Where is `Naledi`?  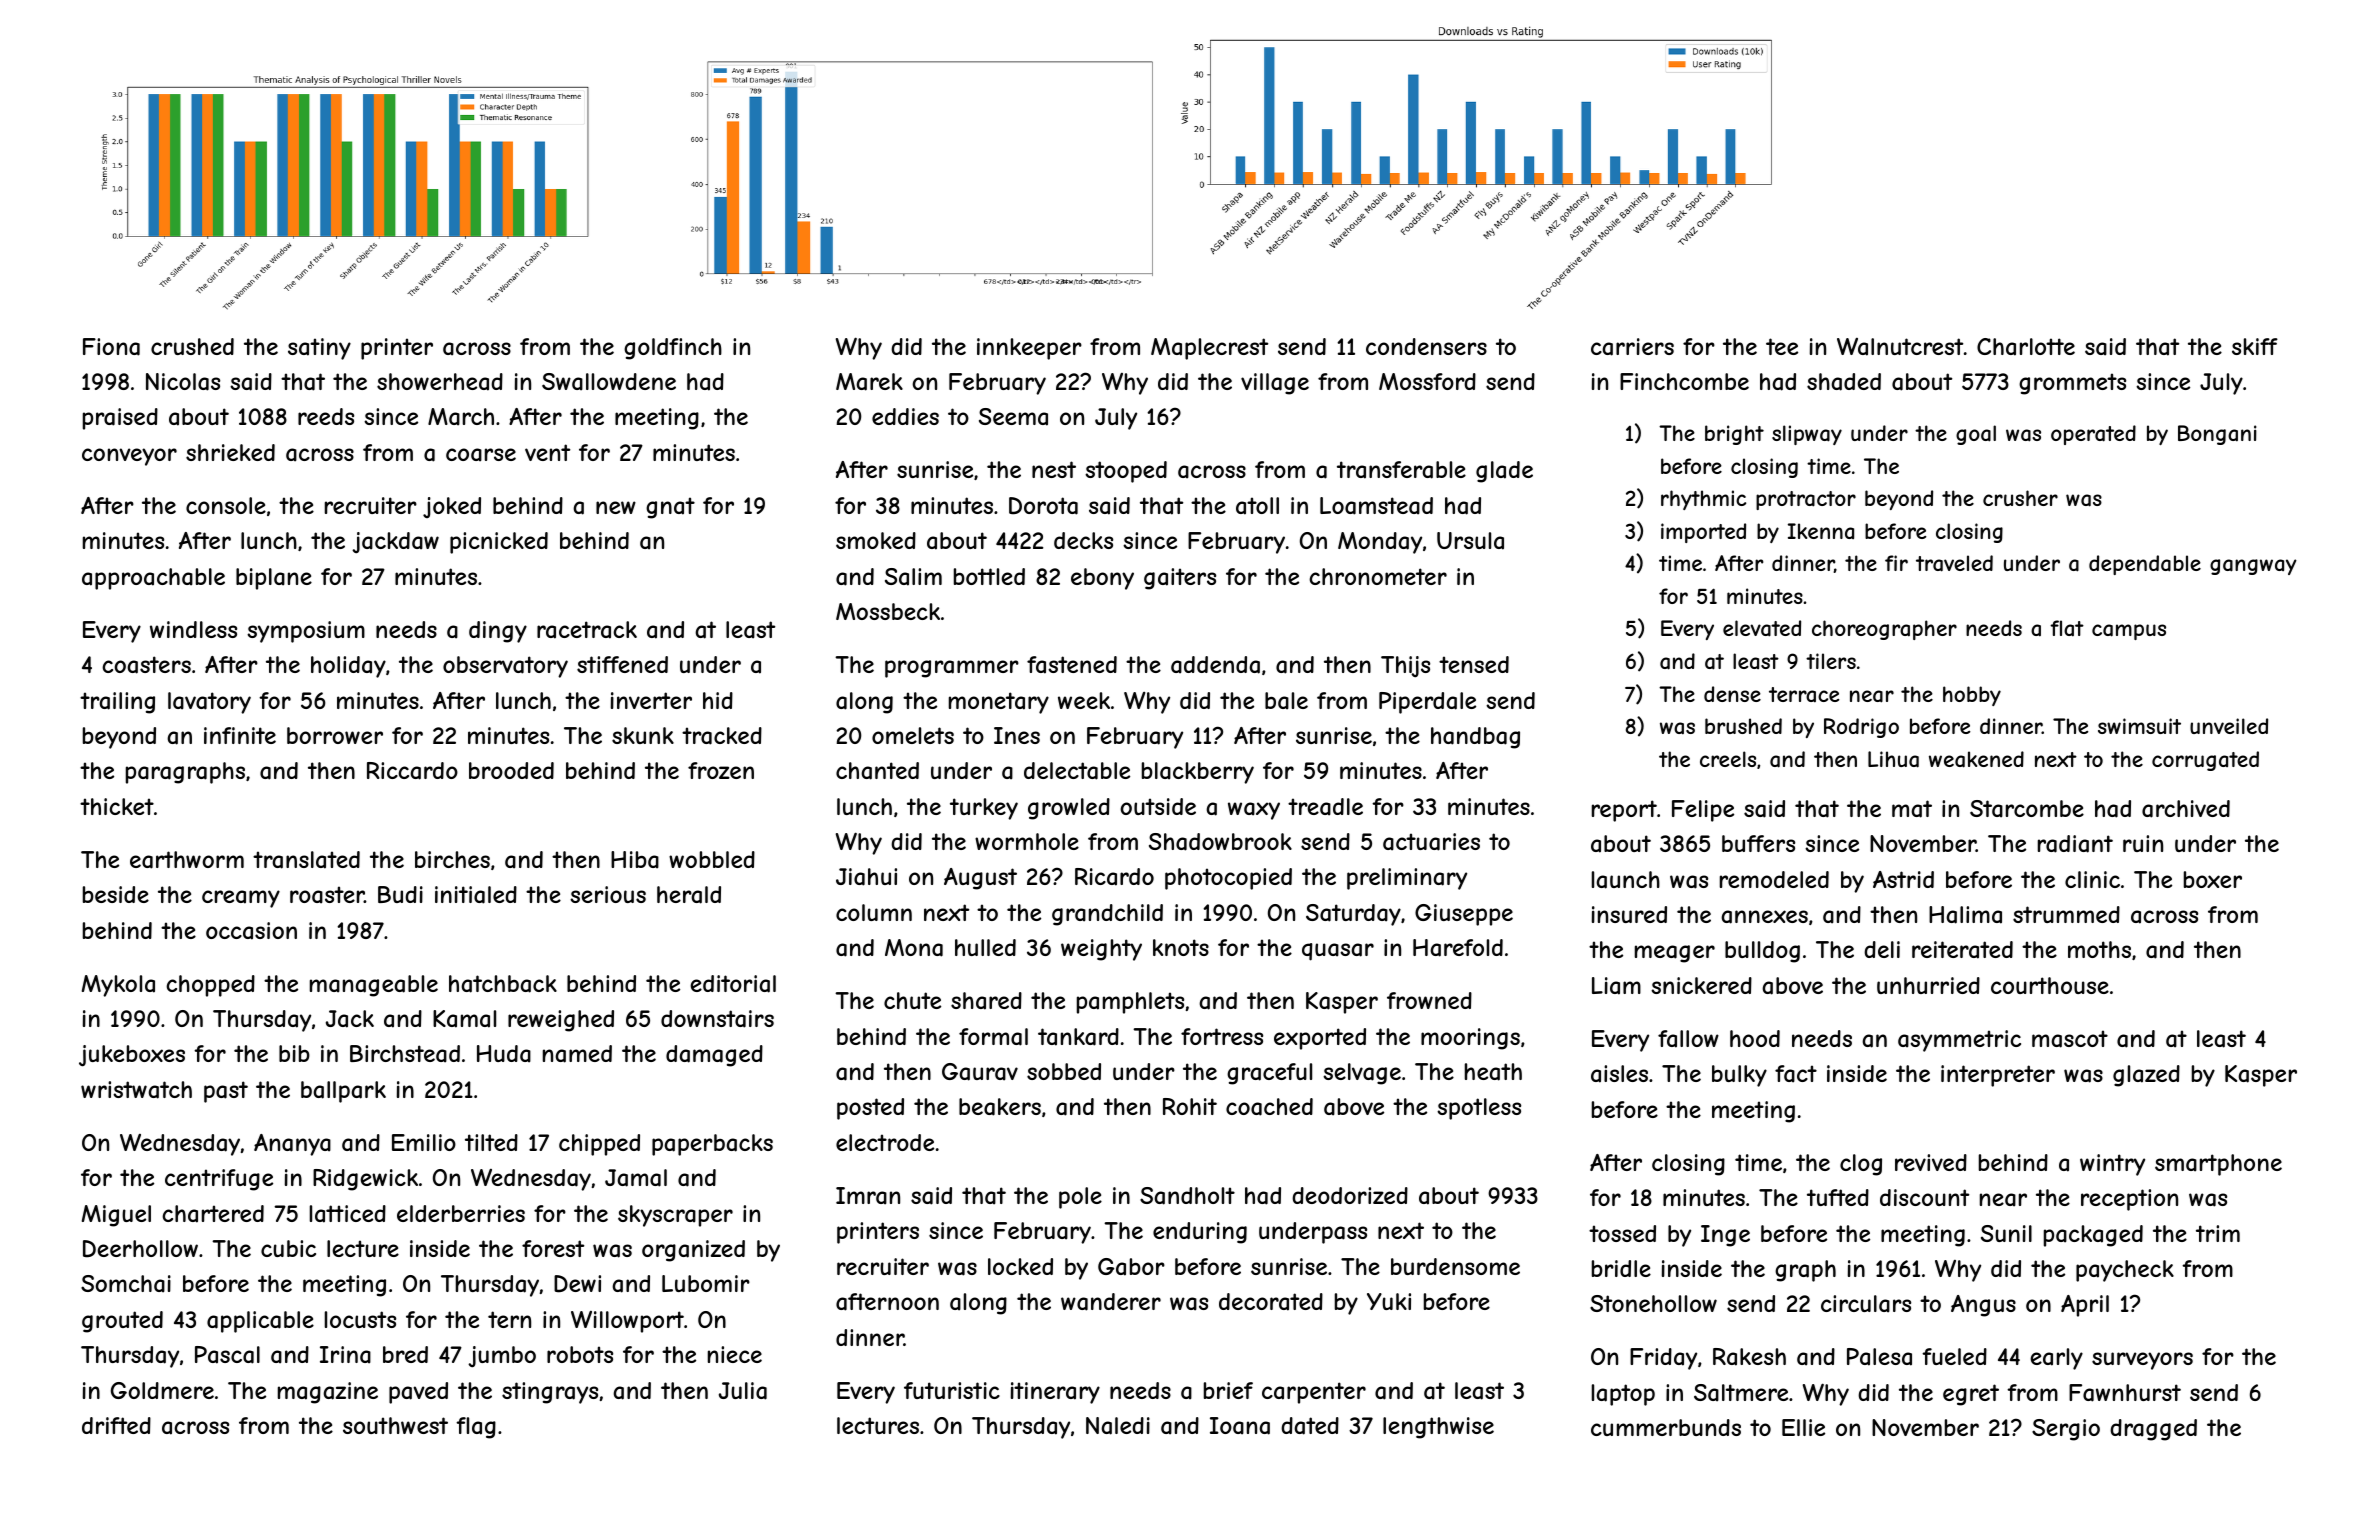 Naledi is located at coordinates (1118, 1426).
